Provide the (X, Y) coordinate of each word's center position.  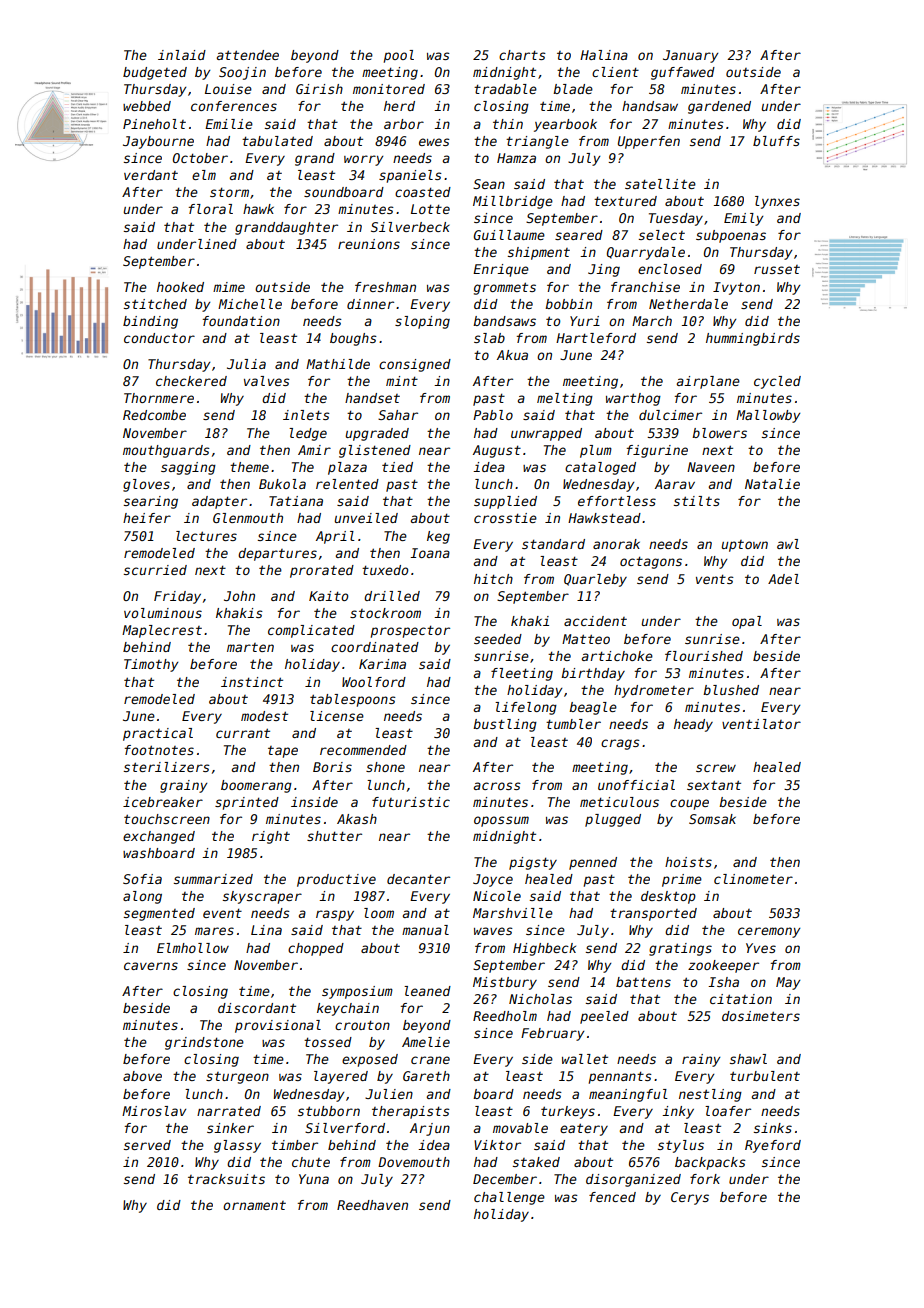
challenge (509, 1198)
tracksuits (226, 1179)
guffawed (683, 73)
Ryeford (773, 1146)
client (615, 72)
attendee (248, 55)
